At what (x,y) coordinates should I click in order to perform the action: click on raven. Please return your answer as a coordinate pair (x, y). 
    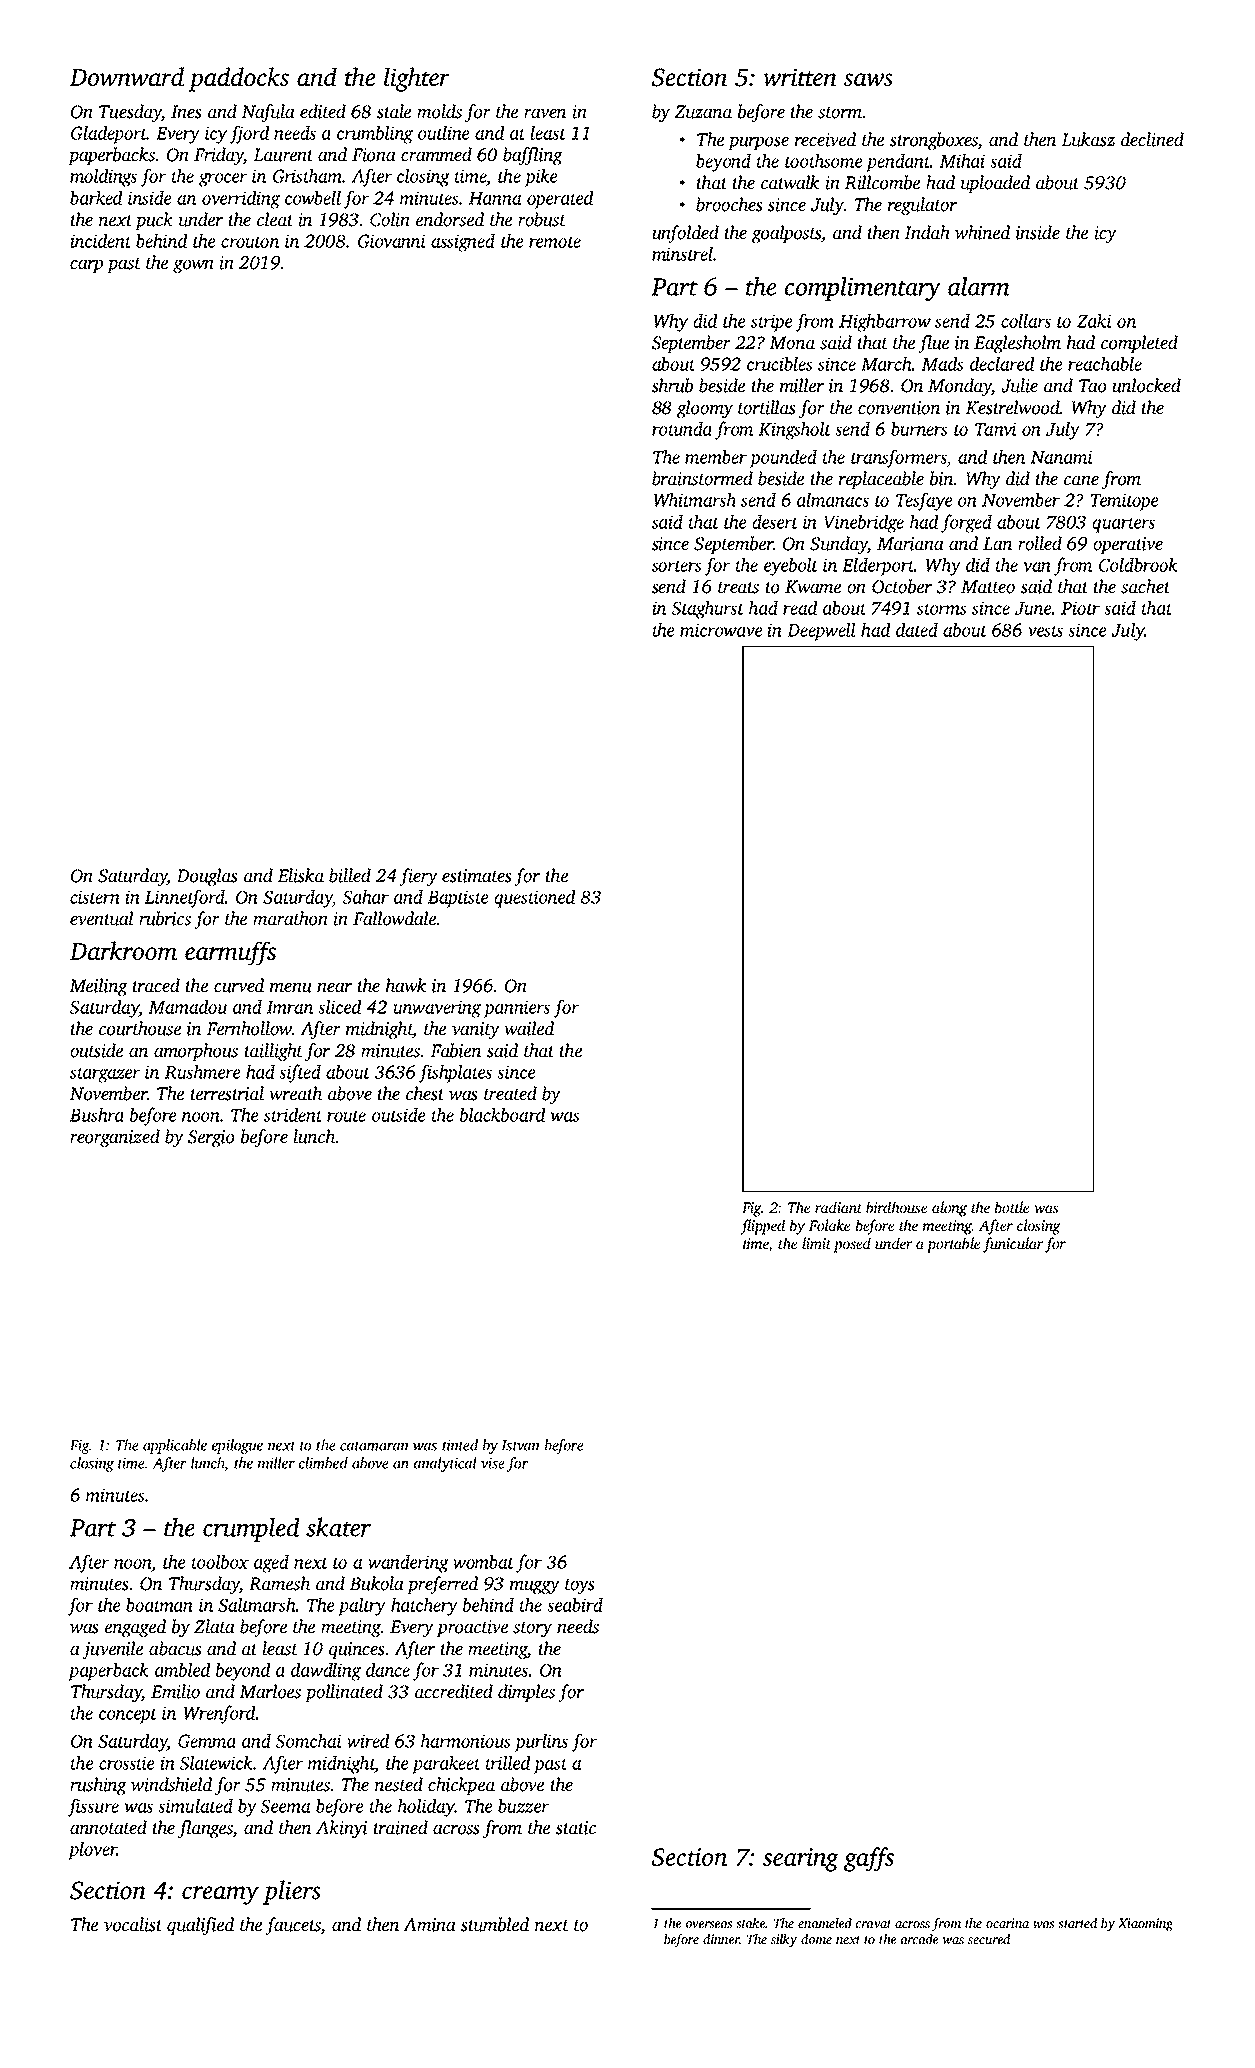
    Looking at the image, I should click on (545, 114).
